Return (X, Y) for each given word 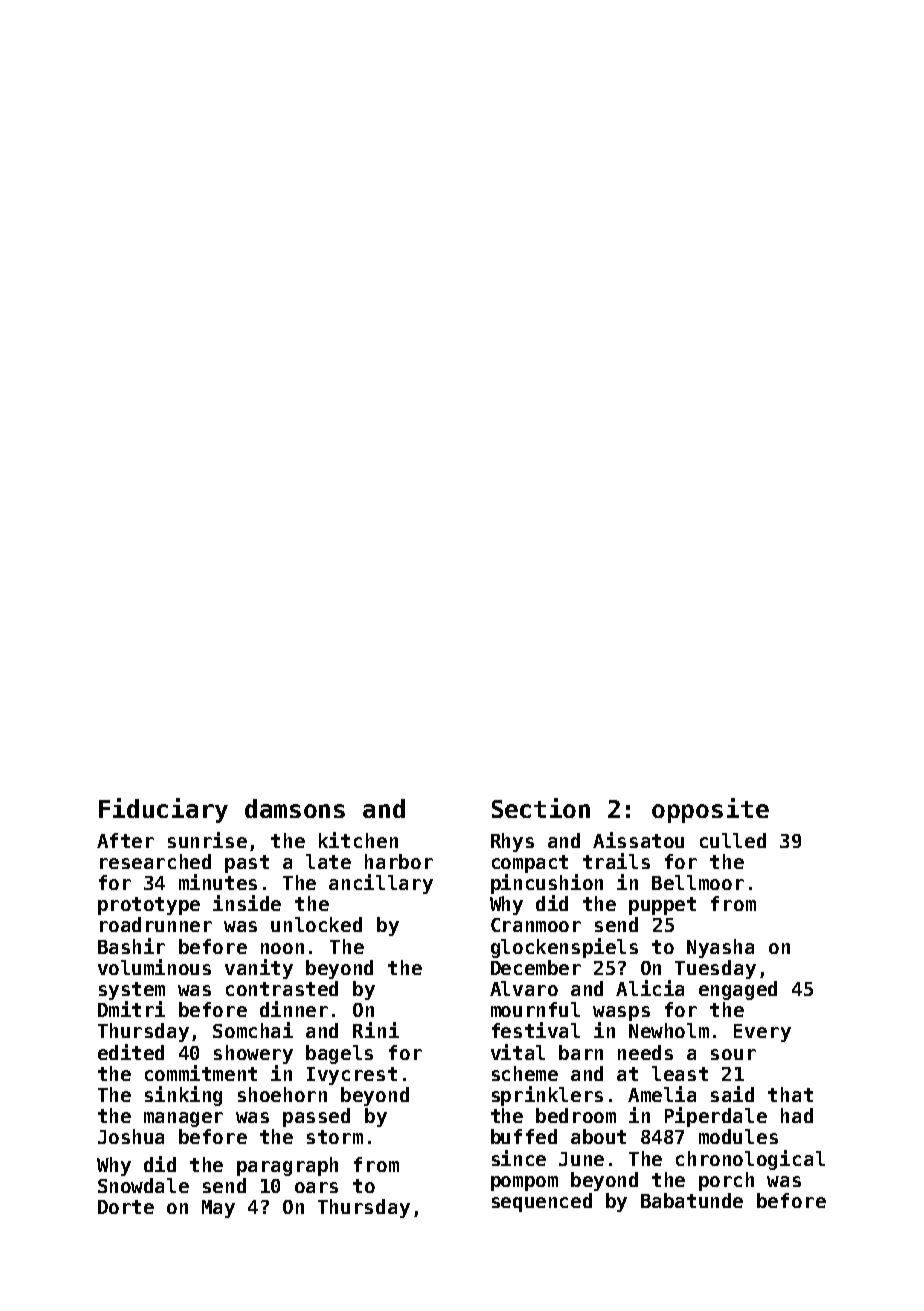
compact (530, 864)
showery (253, 1054)
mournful (535, 1009)
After (125, 840)
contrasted (282, 988)
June (581, 1159)
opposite (710, 810)
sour (733, 1054)
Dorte (126, 1207)
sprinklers (547, 1096)
